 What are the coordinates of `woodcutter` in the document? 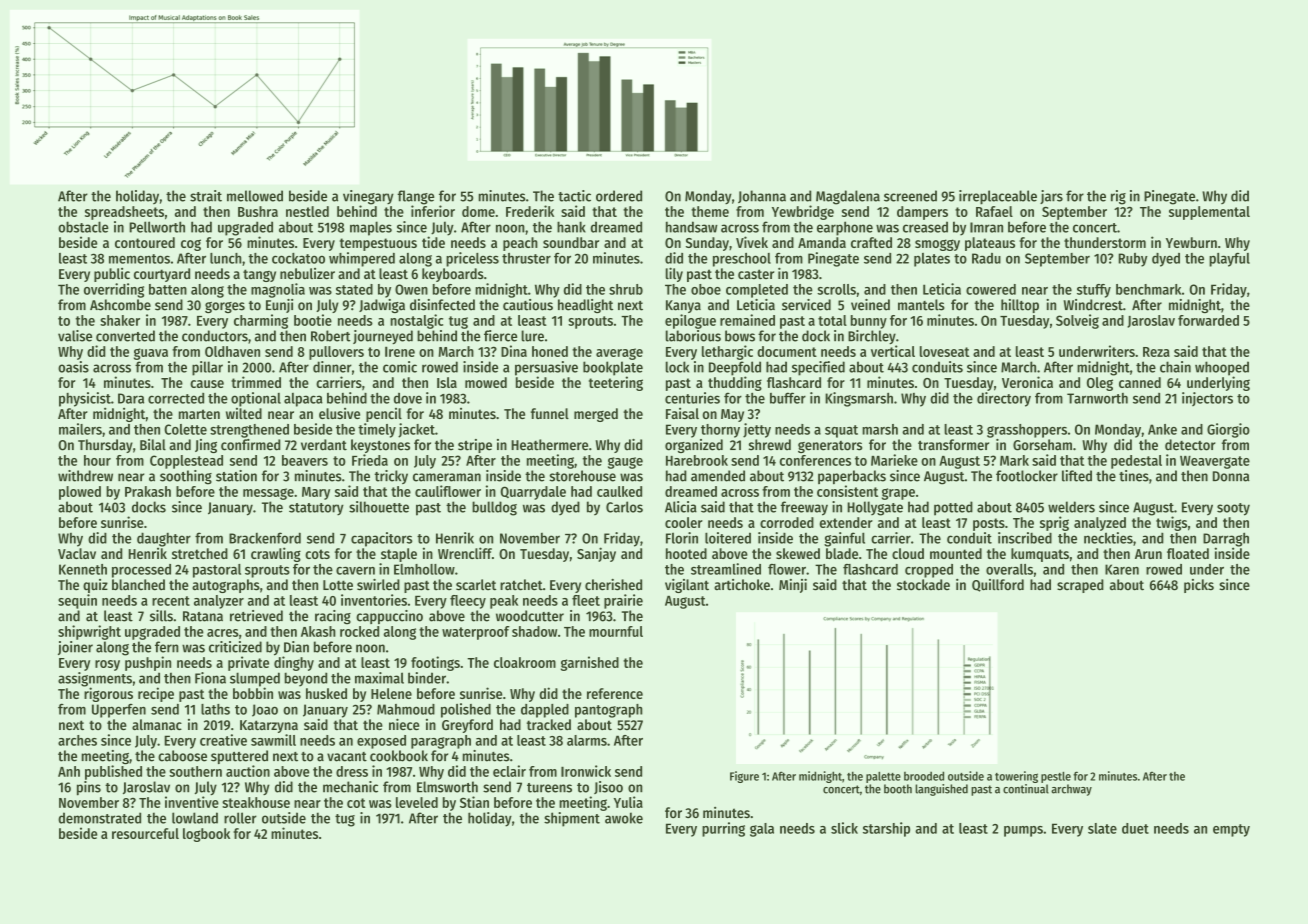 It's located at (530, 616).
